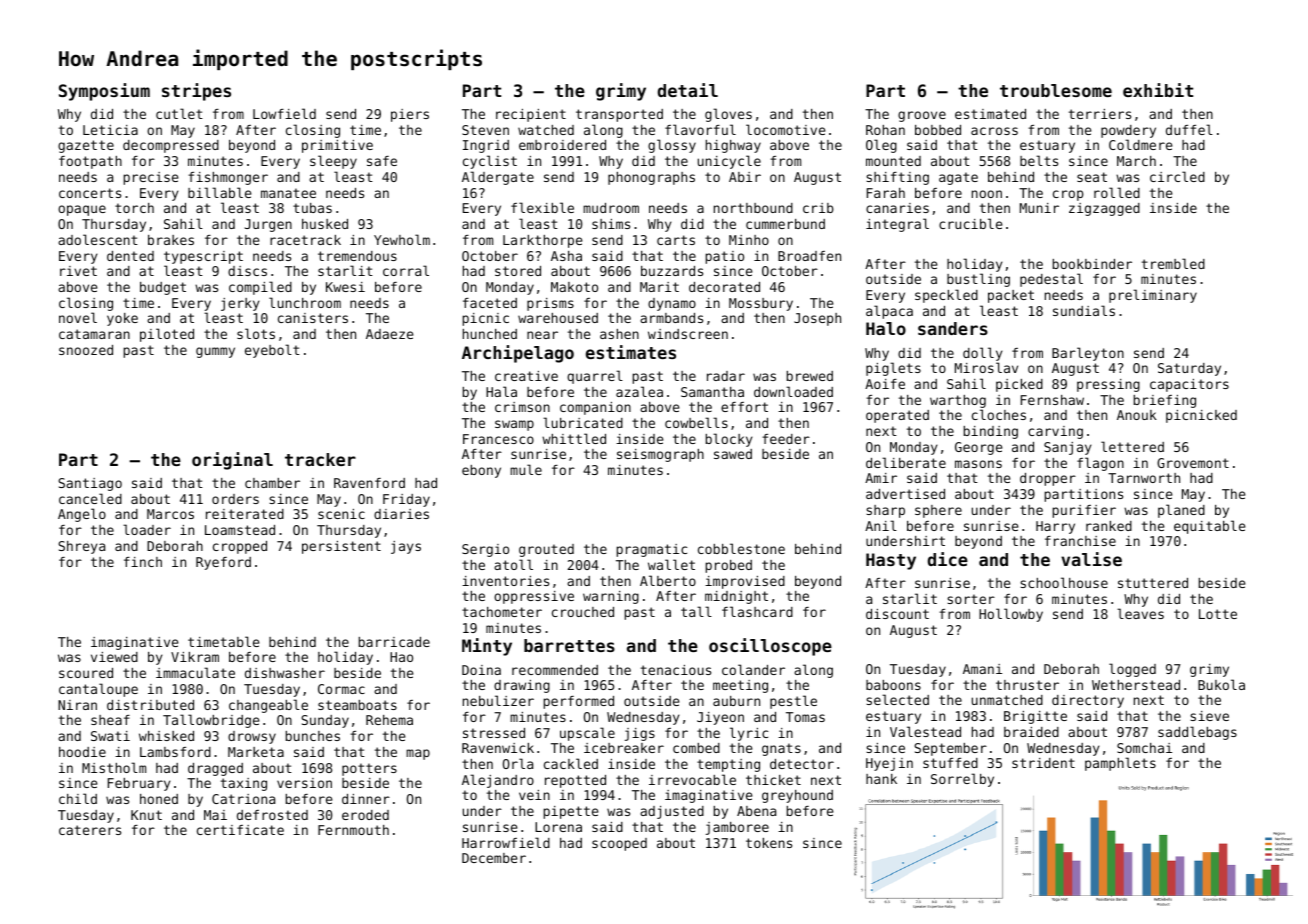 The width and height of the screenshot is (1308, 924). What do you see at coordinates (215, 352) in the screenshot?
I see `gummy` at bounding box center [215, 352].
